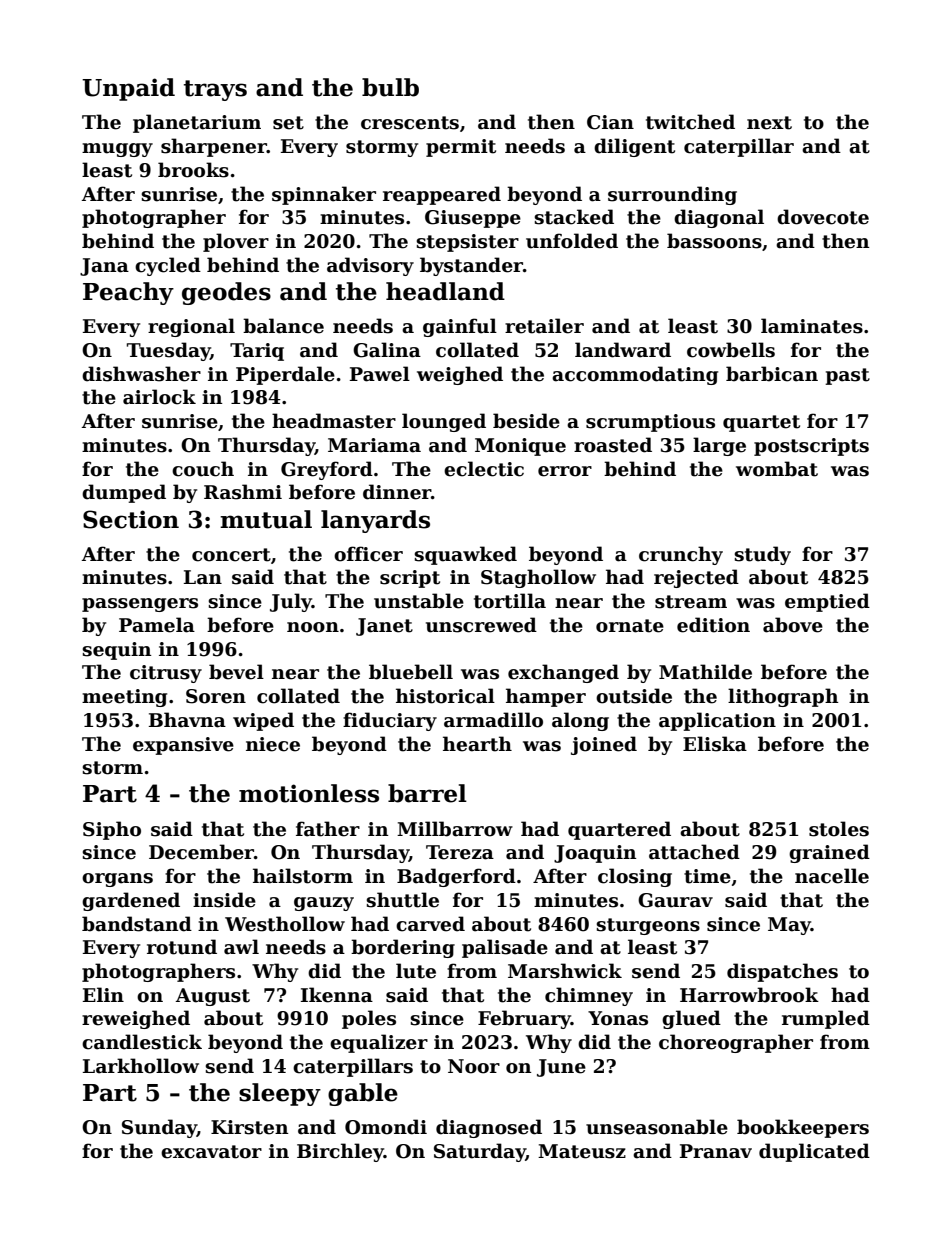  Describe the element at coordinates (390, 87) in the page. I see `bulb` at that location.
